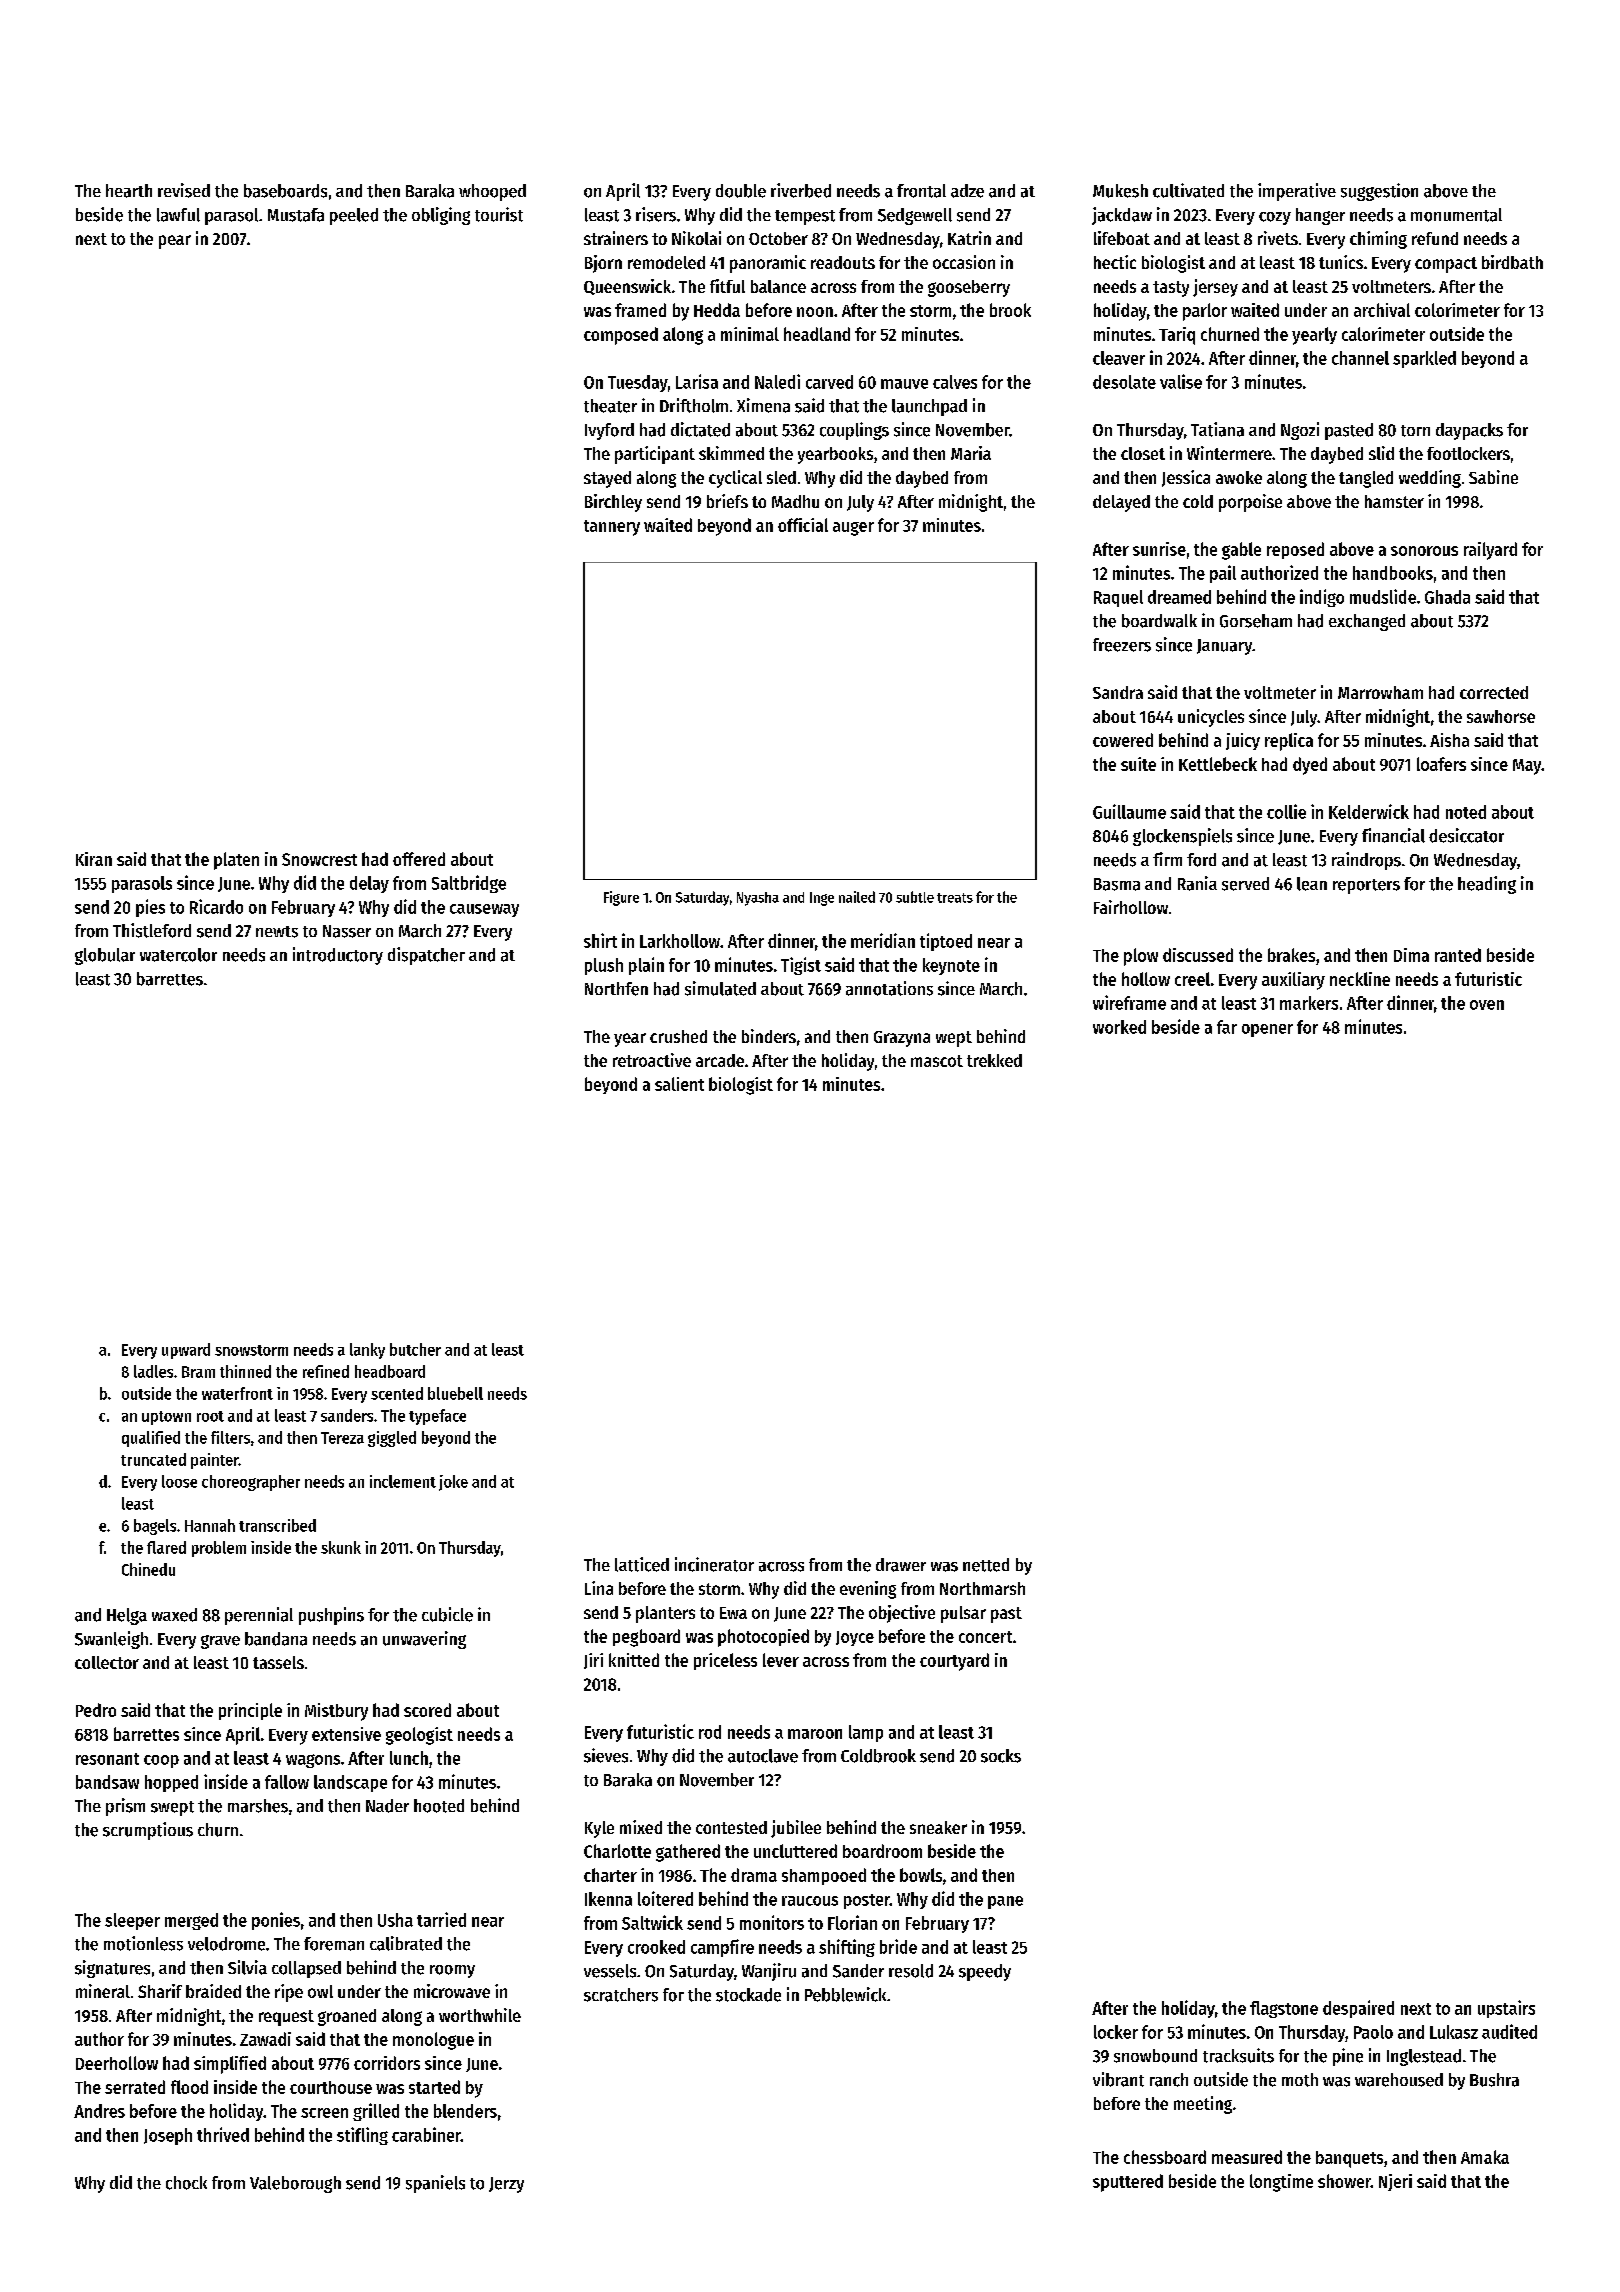 The image size is (1620, 2292). Describe the element at coordinates (258, 1806) in the page. I see `marshes` at that location.
